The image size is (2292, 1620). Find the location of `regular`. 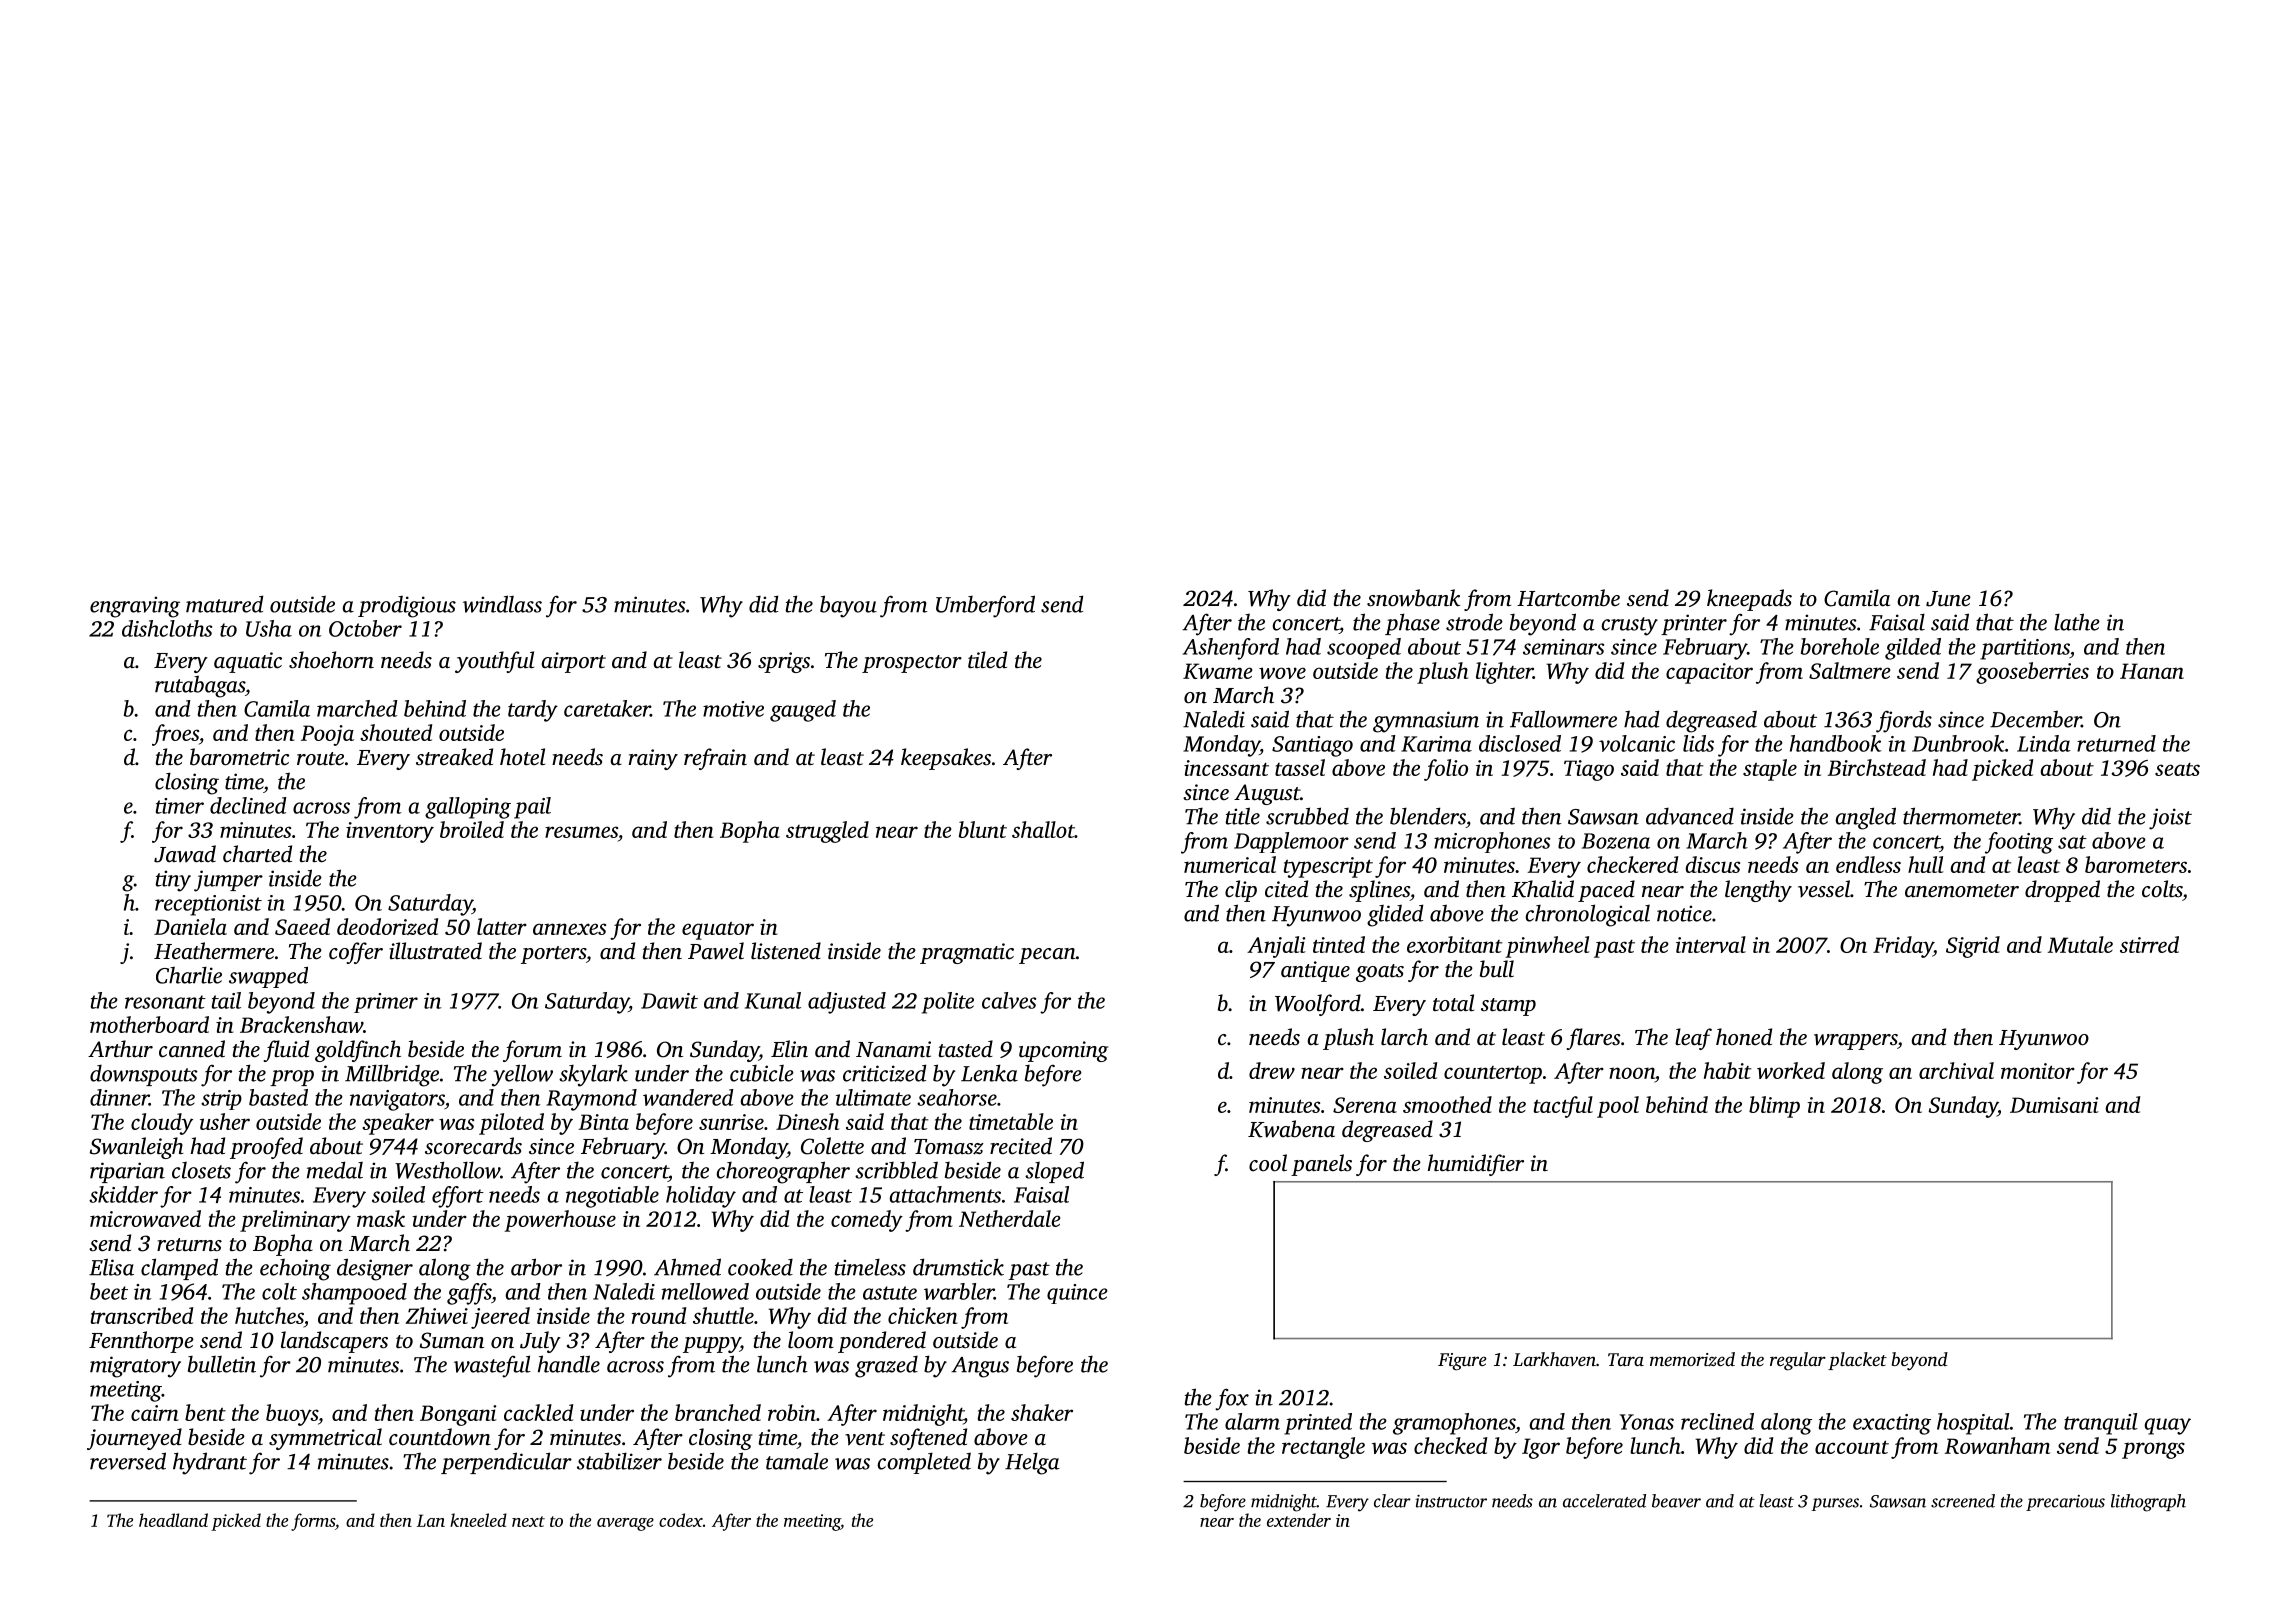

regular is located at coordinates (1798, 1361).
